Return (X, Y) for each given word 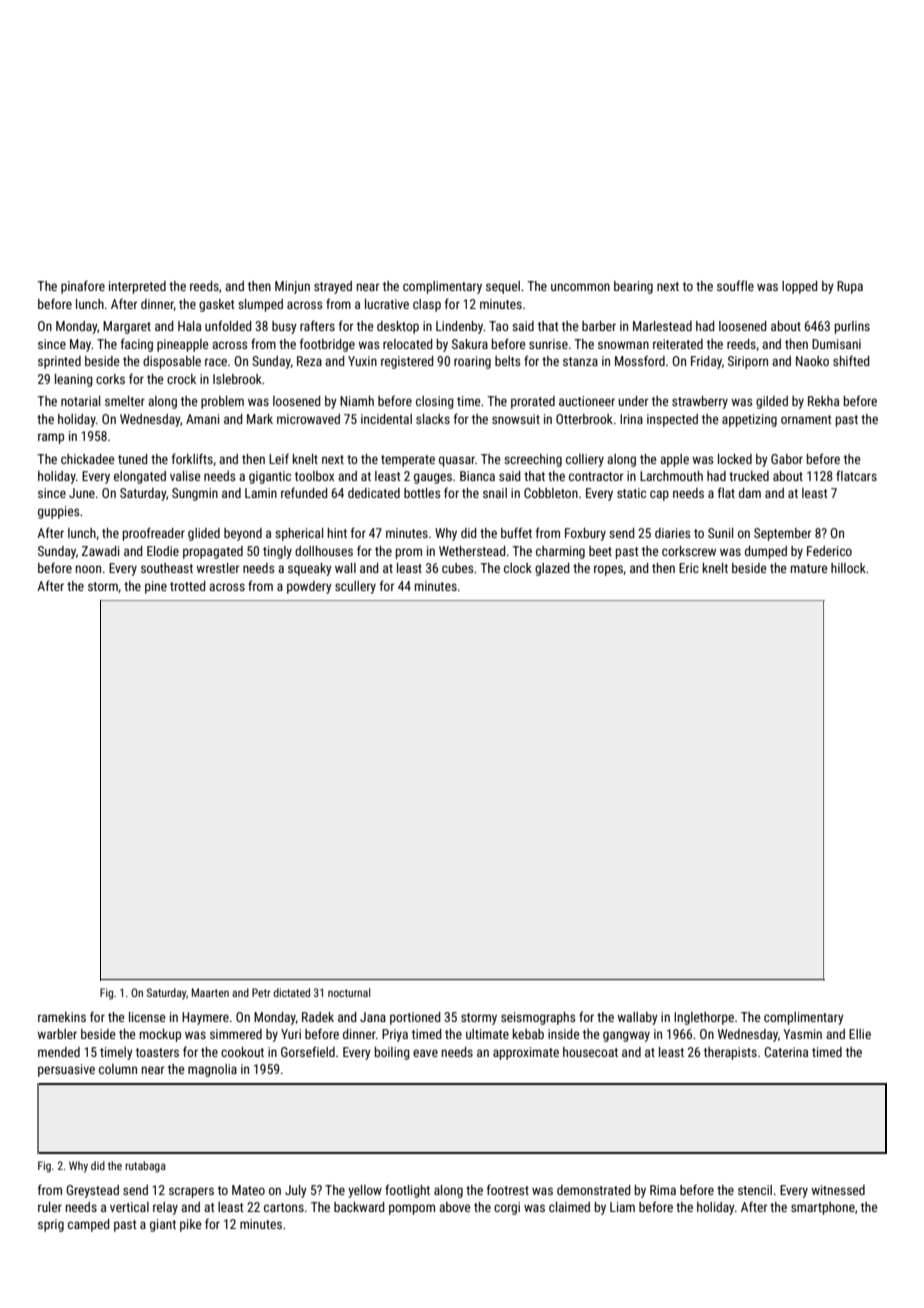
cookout (242, 1052)
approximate (526, 1053)
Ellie (860, 1034)
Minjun (292, 287)
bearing (633, 287)
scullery (355, 587)
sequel (503, 287)
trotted (187, 586)
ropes (608, 570)
